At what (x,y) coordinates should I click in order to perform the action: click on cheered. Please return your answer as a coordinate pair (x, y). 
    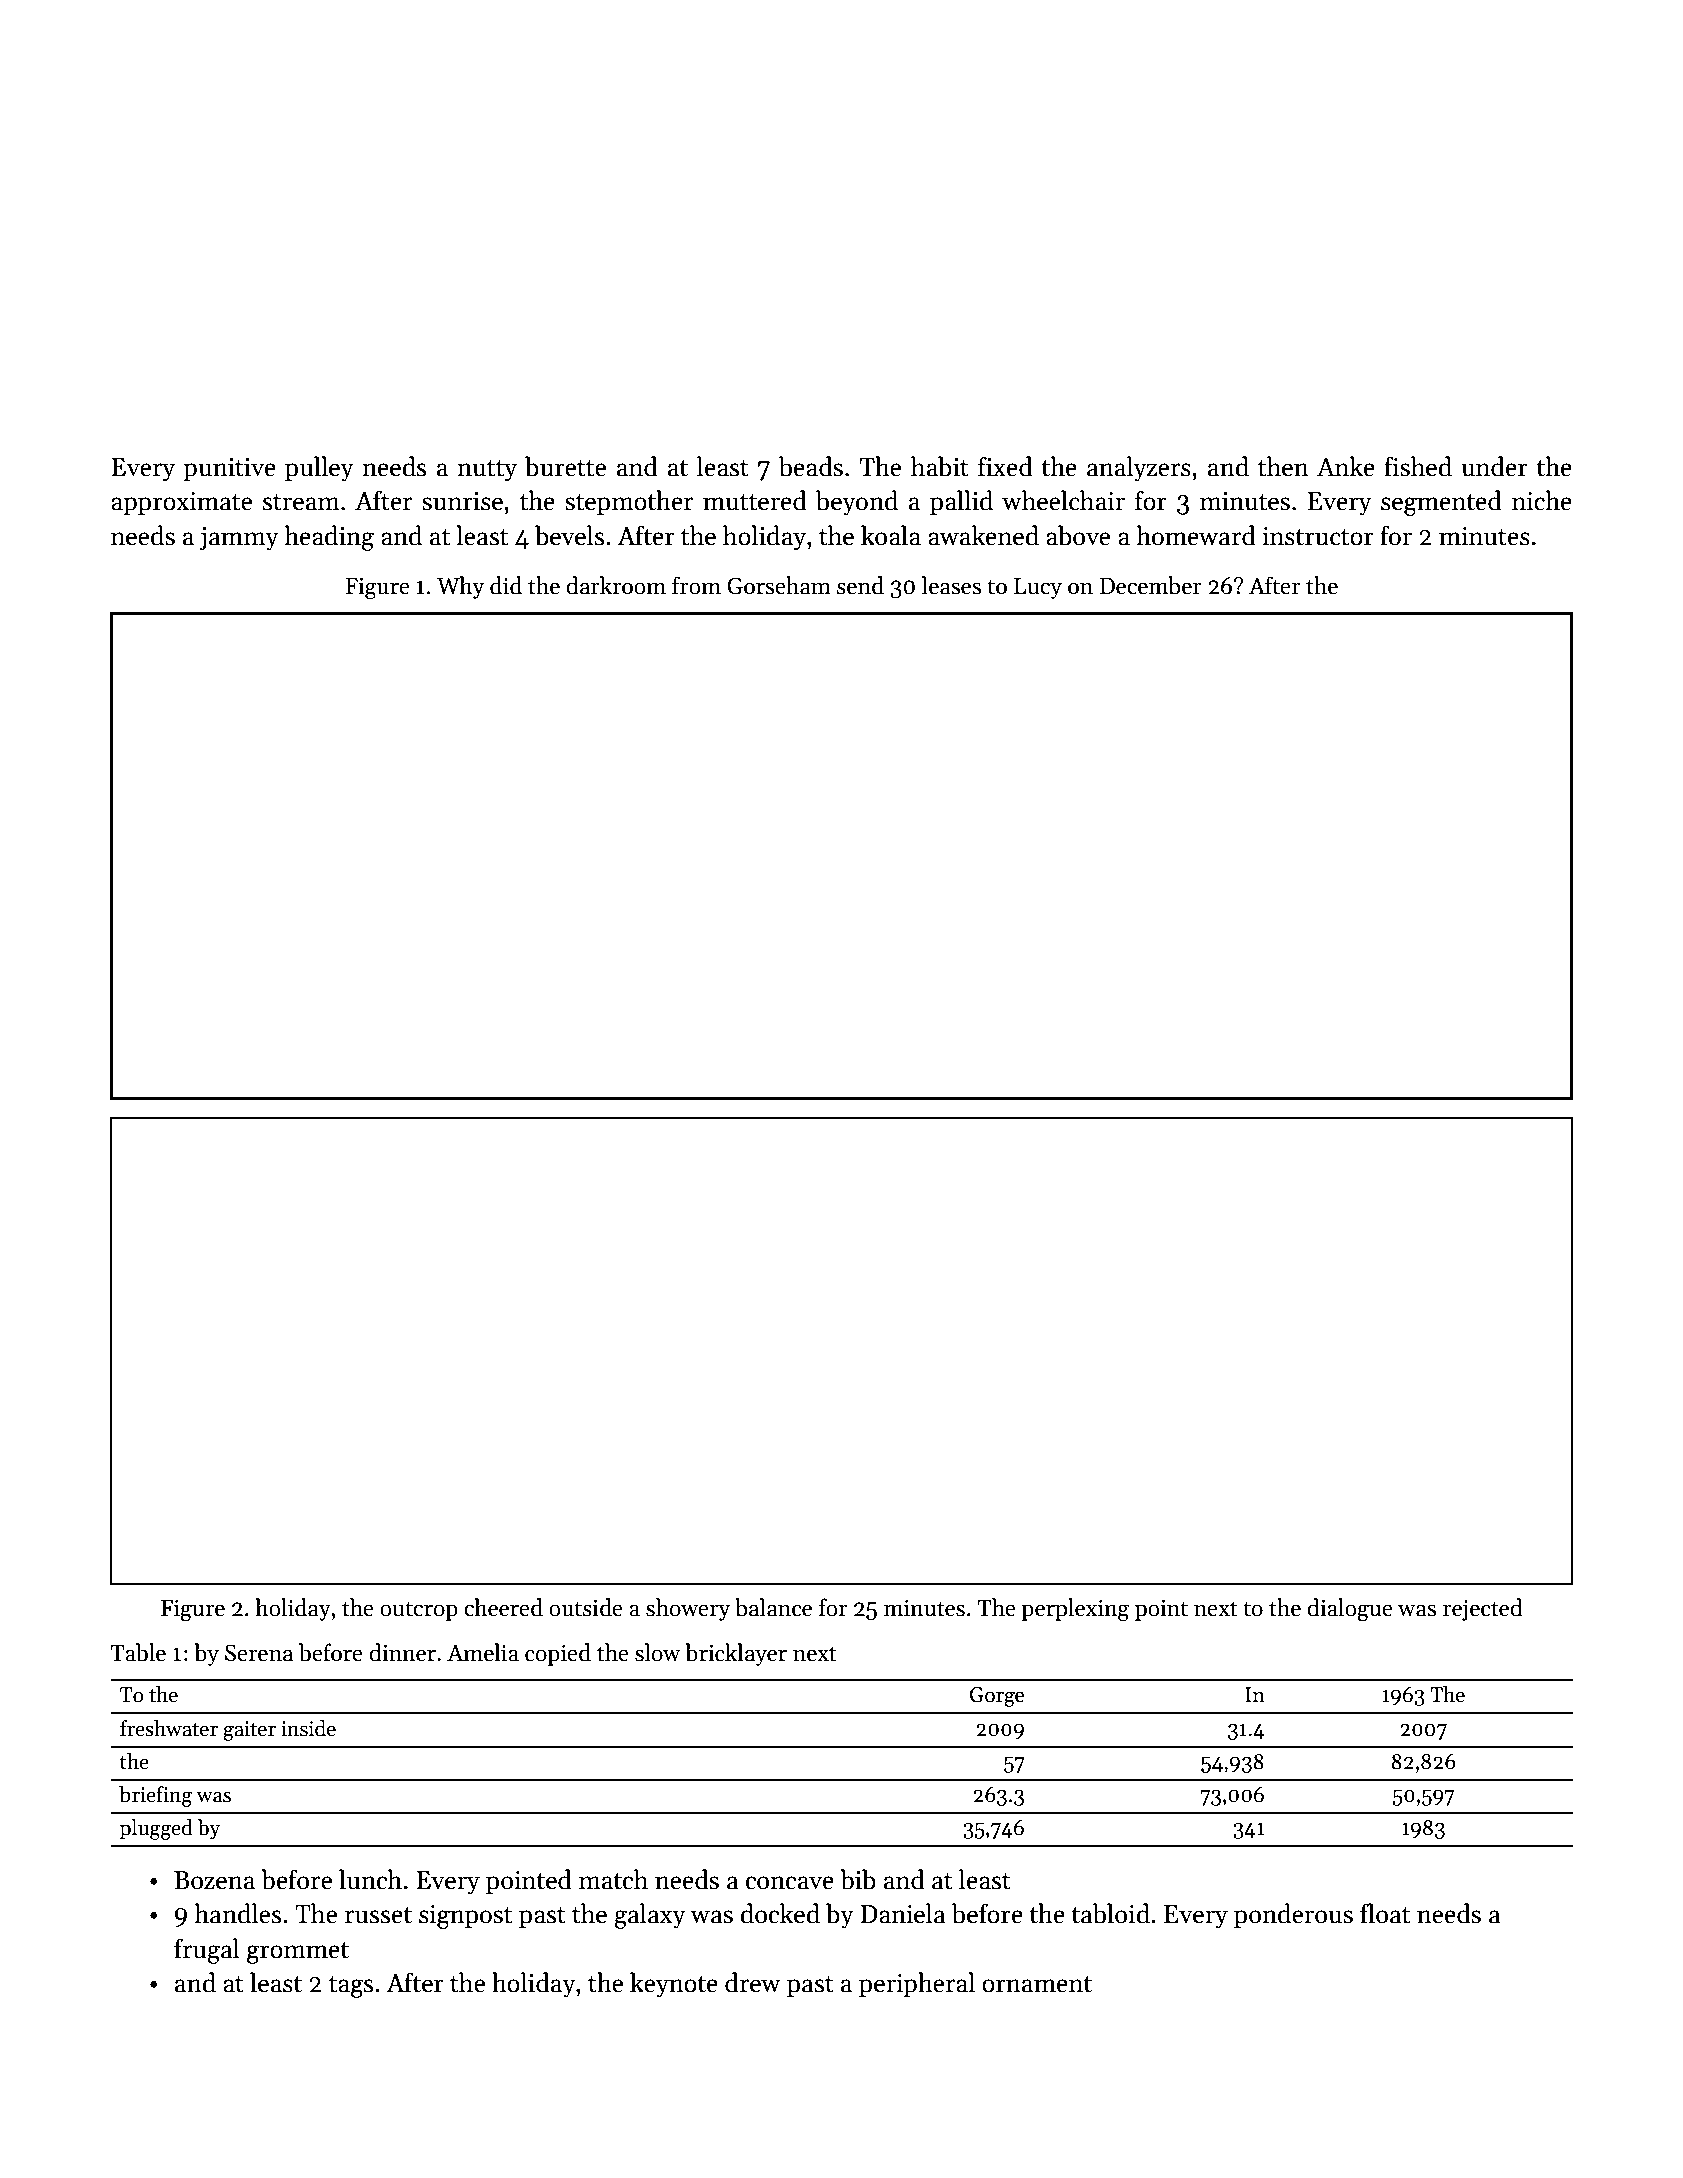
    Looking at the image, I should click on (503, 1607).
